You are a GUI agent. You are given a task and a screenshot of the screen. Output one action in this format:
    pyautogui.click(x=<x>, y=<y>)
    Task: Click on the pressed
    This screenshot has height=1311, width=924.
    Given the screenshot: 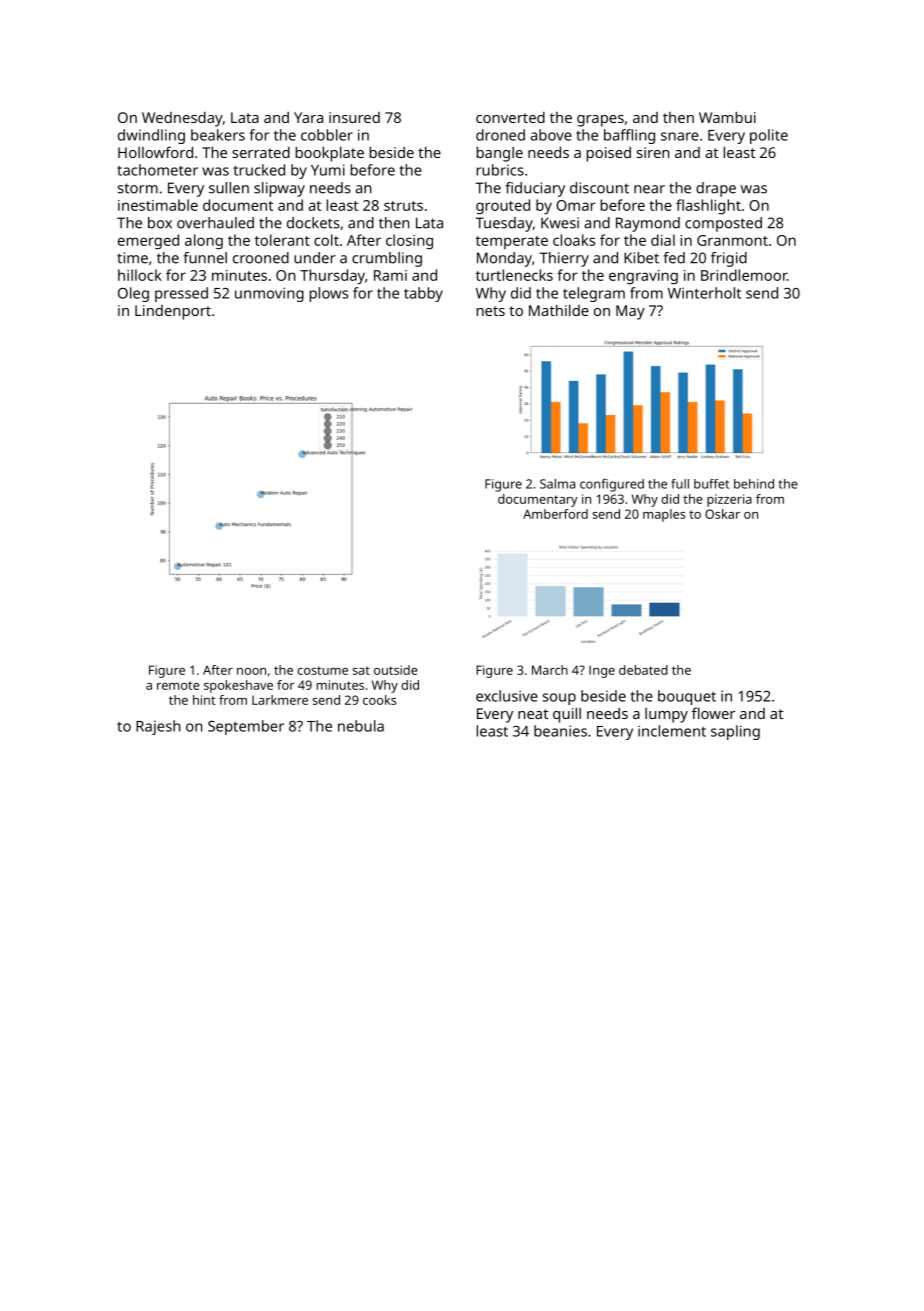 What is the action you would take?
    pyautogui.click(x=181, y=294)
